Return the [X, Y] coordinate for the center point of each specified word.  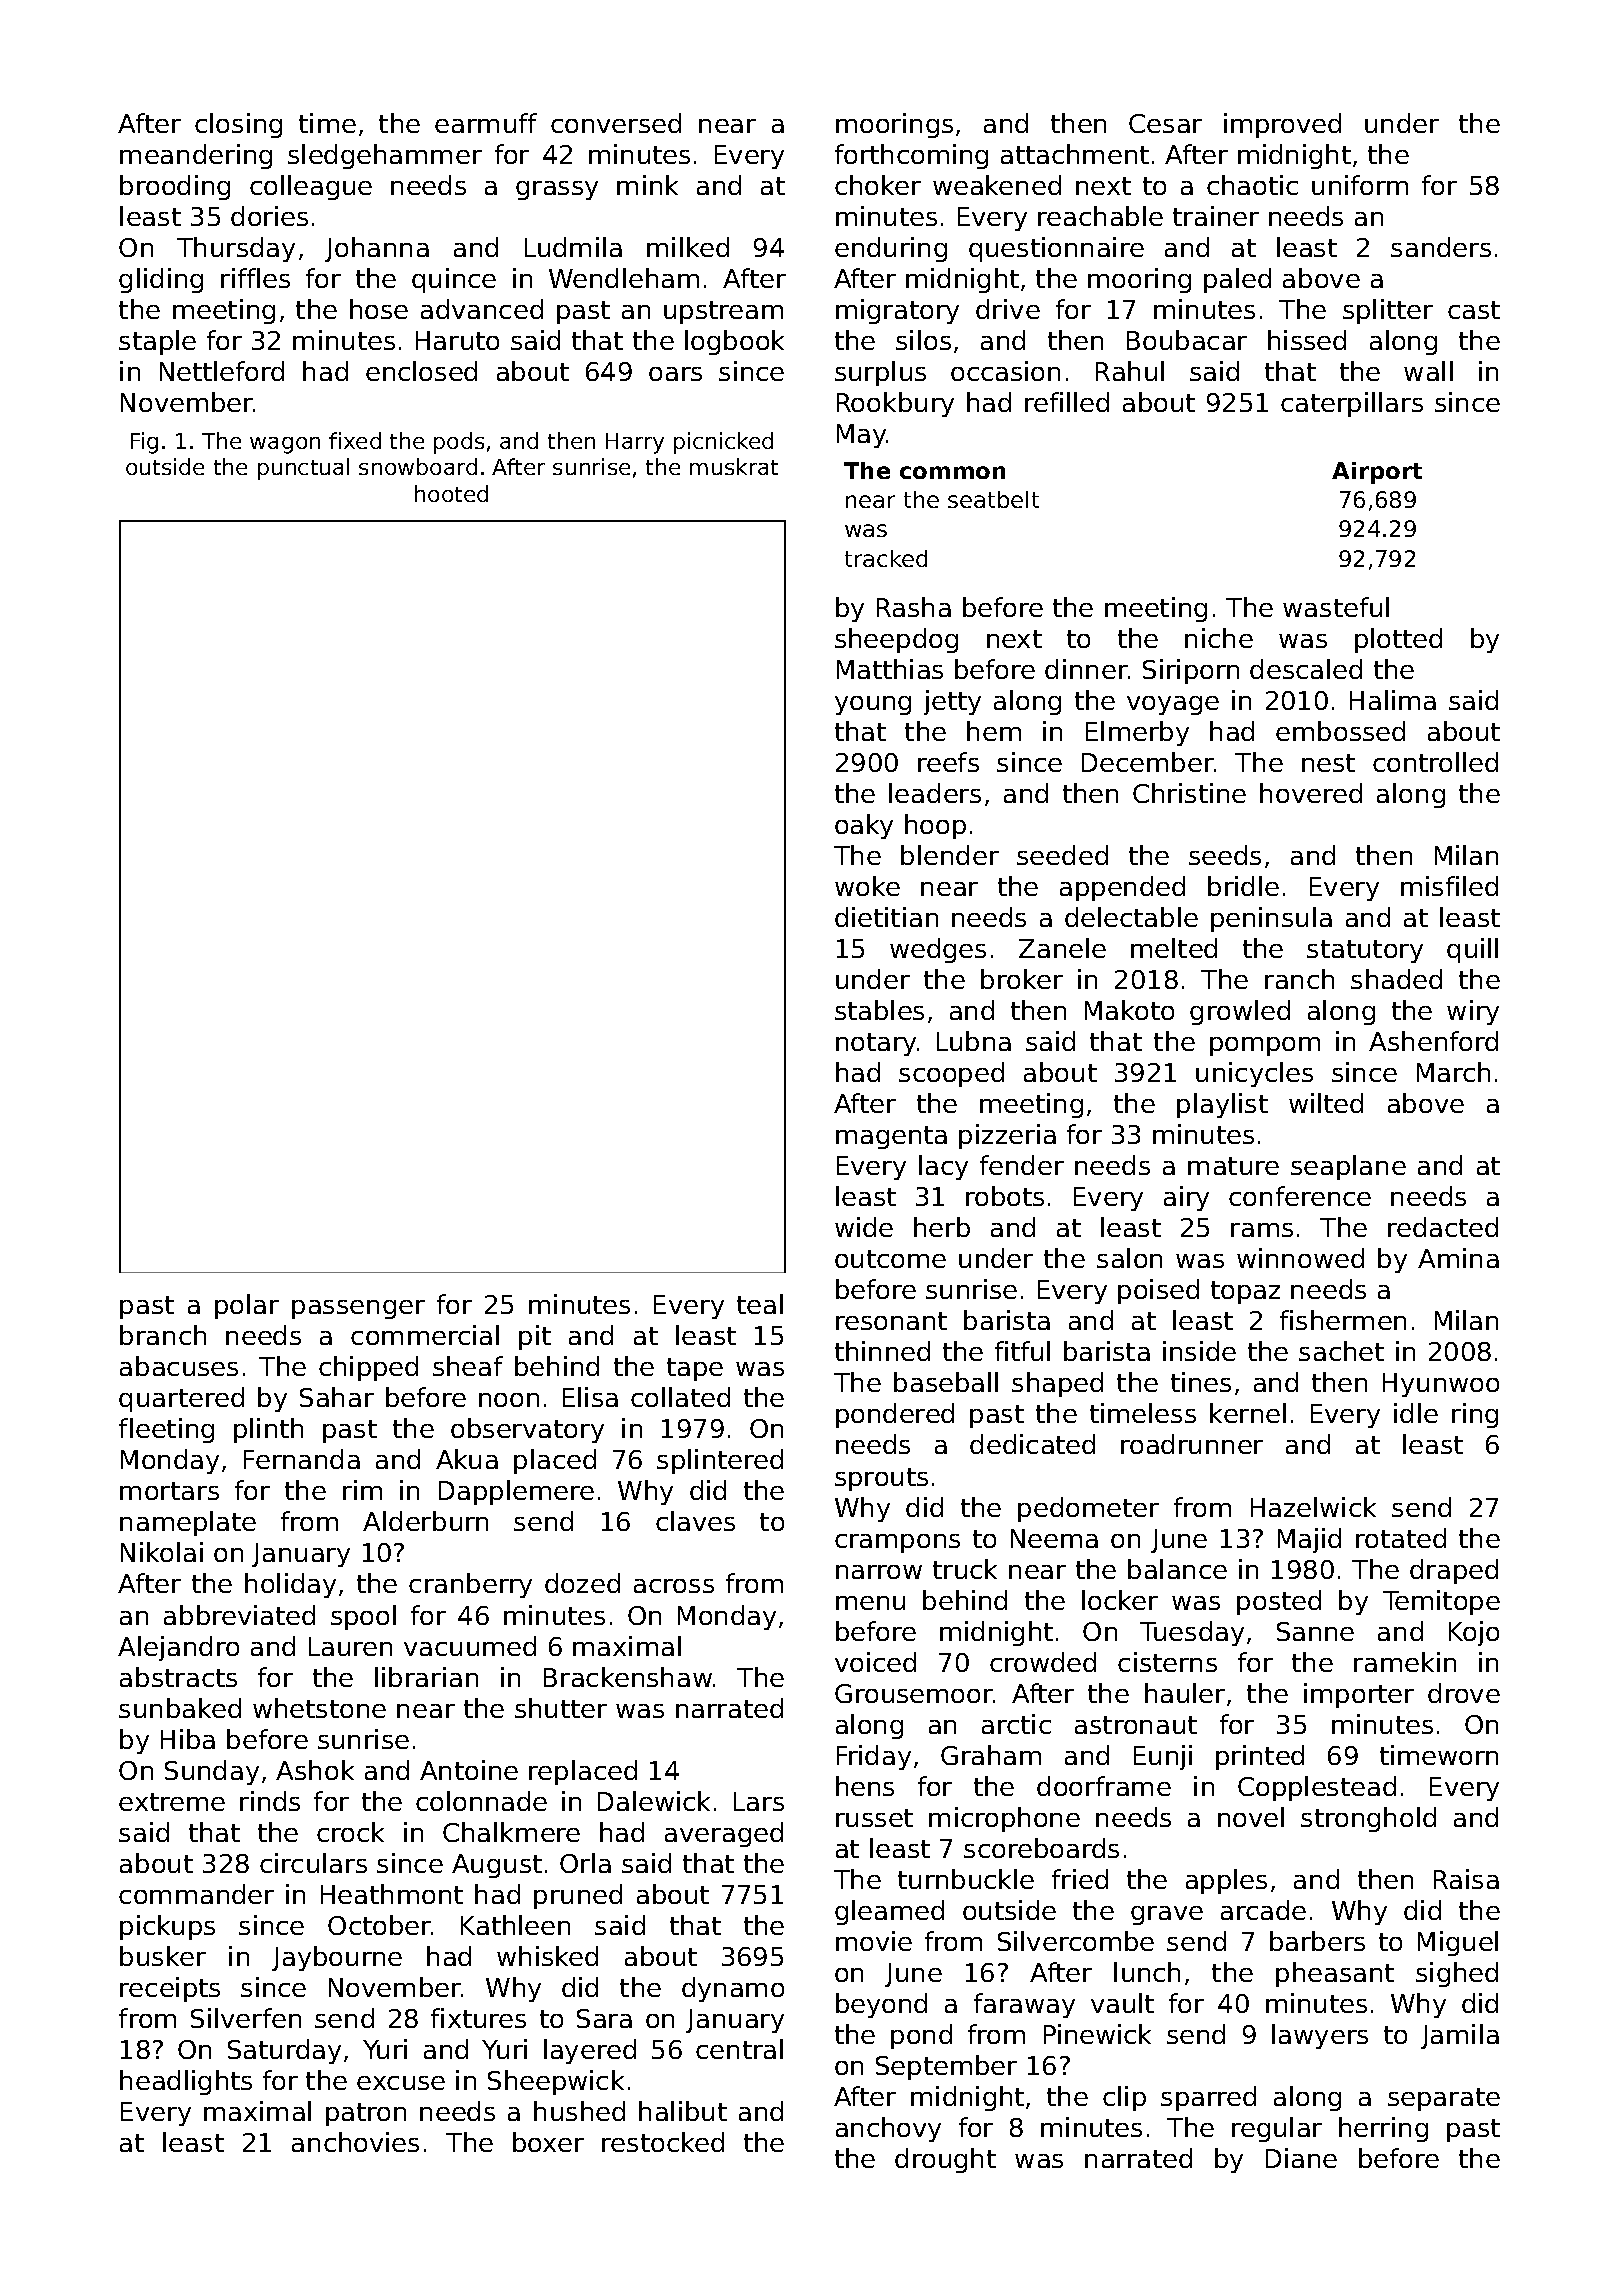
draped [1454, 1571]
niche [1219, 638]
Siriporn [1191, 671]
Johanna [377, 249]
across [674, 1586]
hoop [935, 826]
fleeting [166, 1430]
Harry [635, 443]
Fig [144, 443]
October [379, 1925]
